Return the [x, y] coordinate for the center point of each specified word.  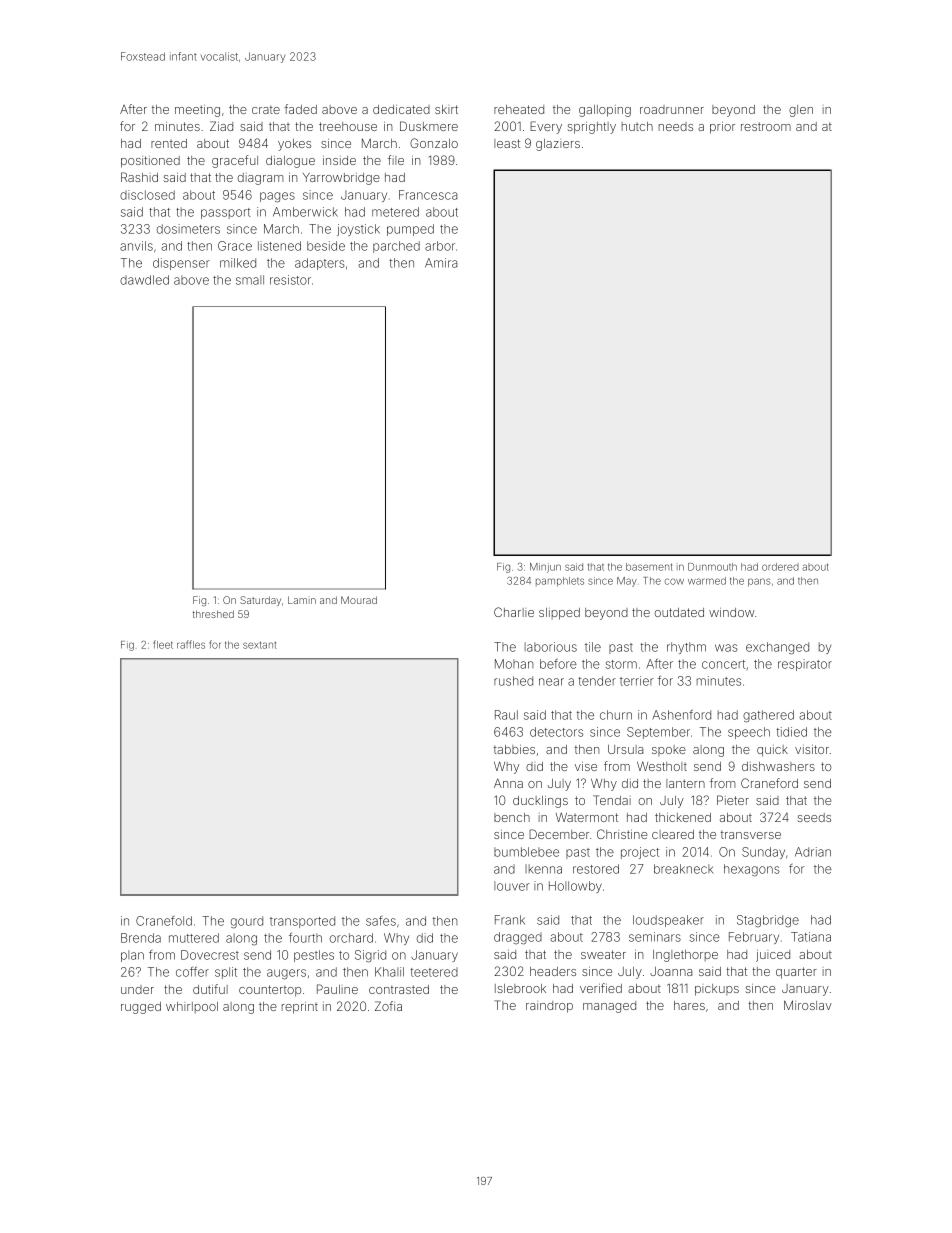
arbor [440, 246]
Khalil [389, 972]
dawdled [144, 280]
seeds [814, 817]
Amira [441, 263]
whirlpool [192, 1007]
